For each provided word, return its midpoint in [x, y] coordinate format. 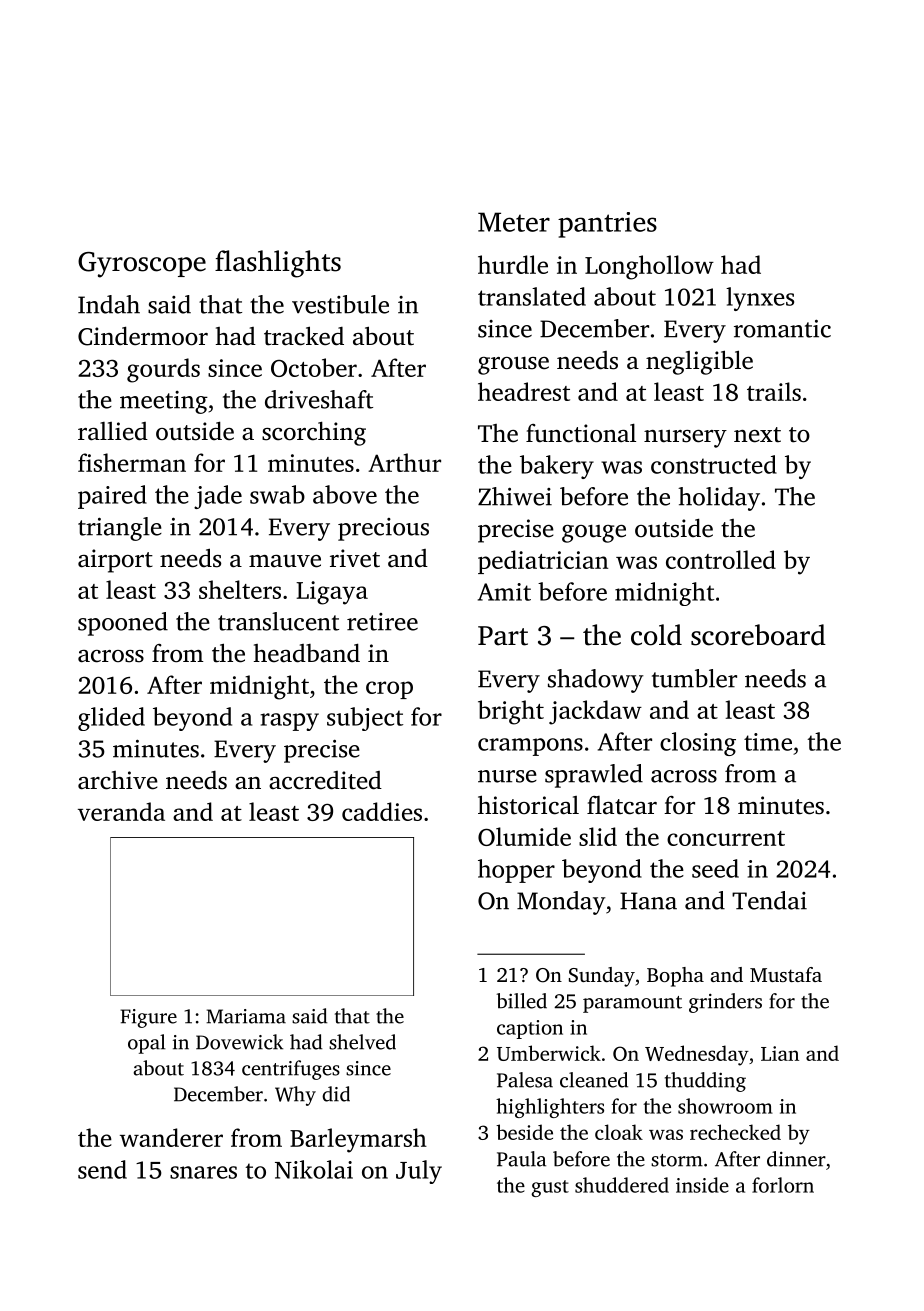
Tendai [769, 900]
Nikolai [314, 1169]
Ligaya [332, 593]
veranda [121, 811]
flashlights [278, 264]
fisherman [132, 462]
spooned [123, 624]
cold [656, 635]
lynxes [760, 299]
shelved [362, 1042]
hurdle [513, 264]
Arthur [404, 462]
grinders [725, 1003]
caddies [382, 811]
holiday [719, 499]
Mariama [246, 1016]
